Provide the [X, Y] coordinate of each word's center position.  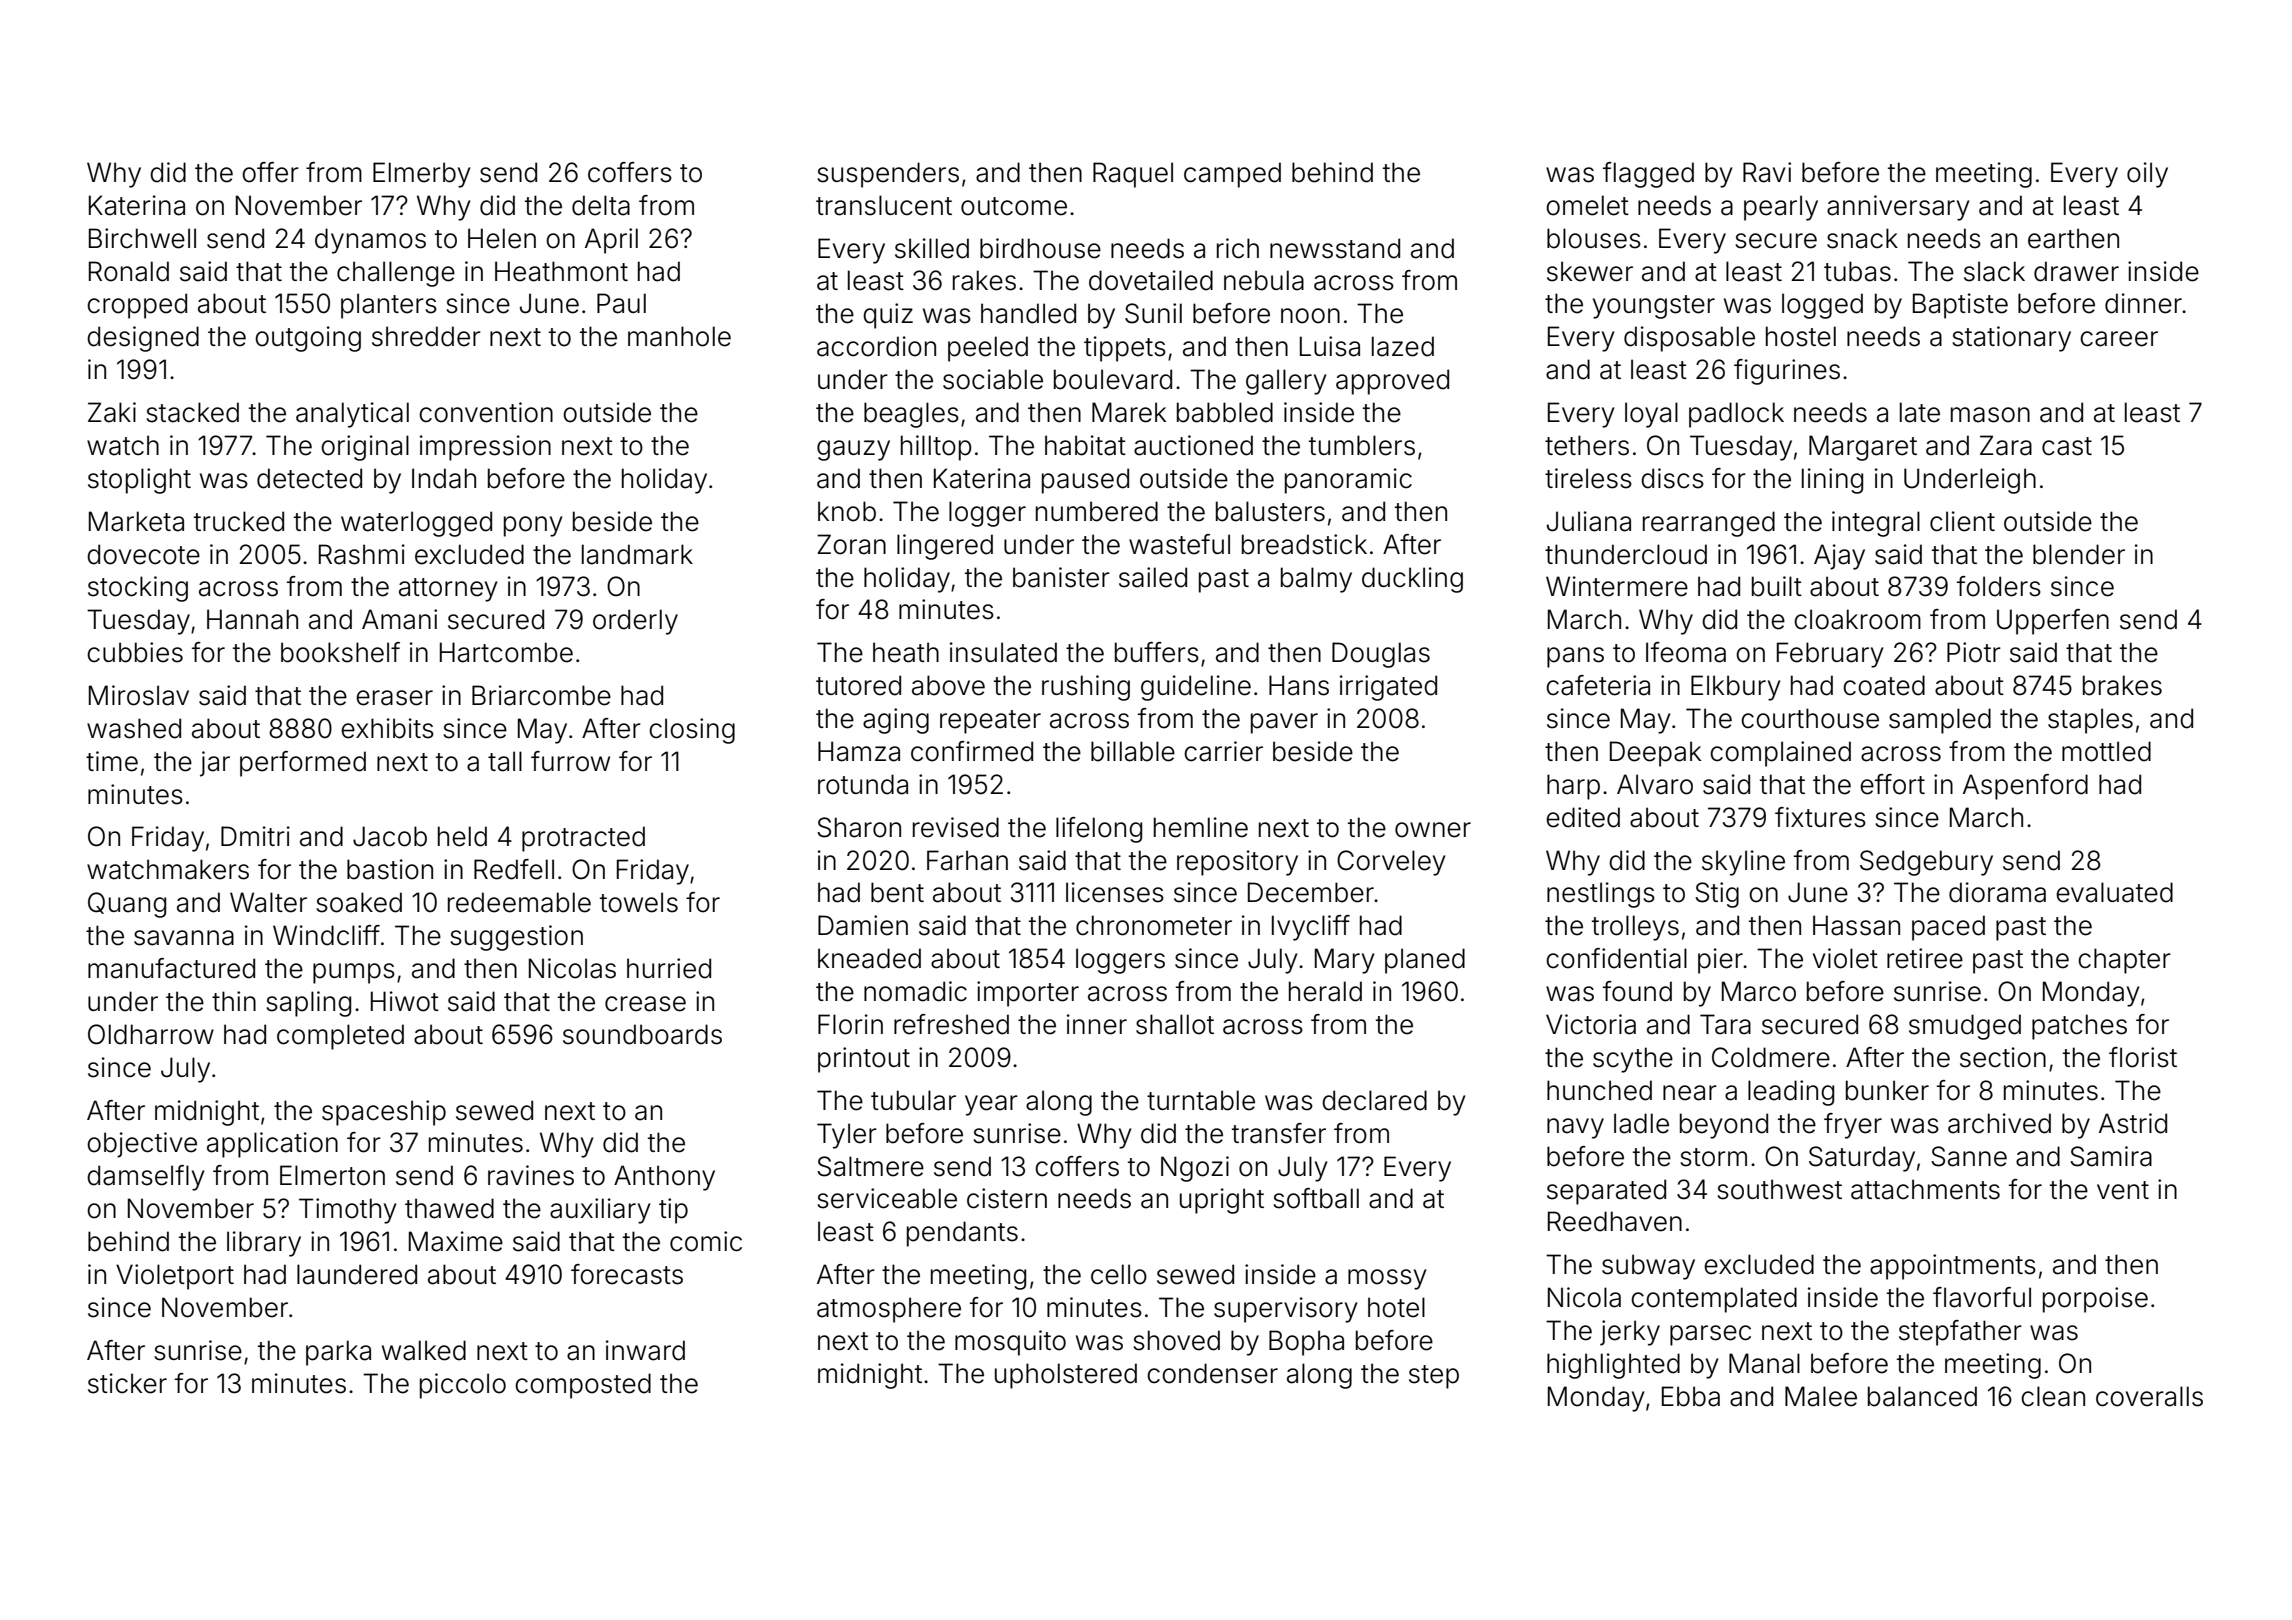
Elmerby [422, 175]
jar [215, 764]
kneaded [869, 958]
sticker [127, 1383]
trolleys [1635, 928]
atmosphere [889, 1310]
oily [2147, 175]
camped [1232, 175]
